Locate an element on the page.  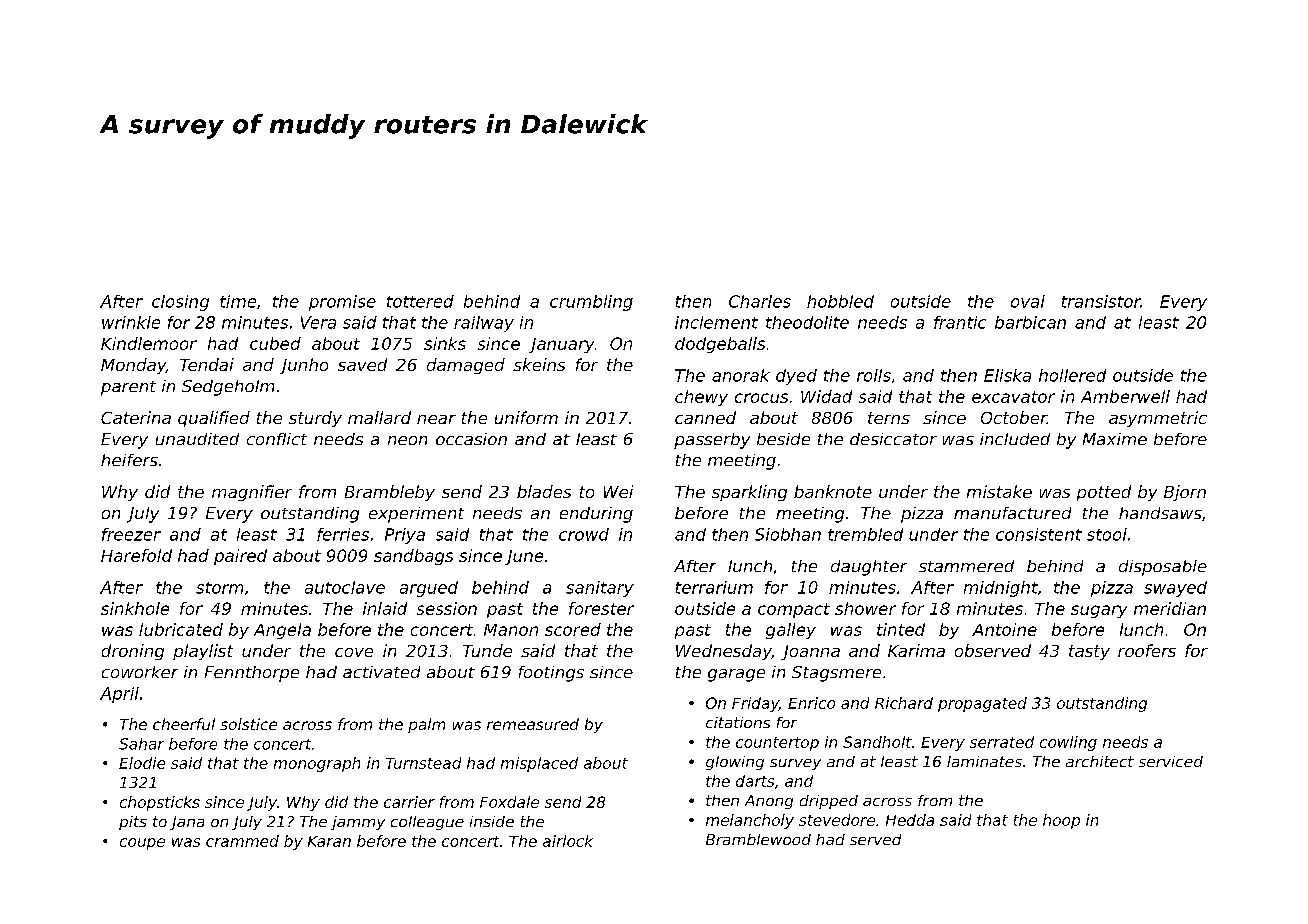
uniform is located at coordinates (526, 417).
